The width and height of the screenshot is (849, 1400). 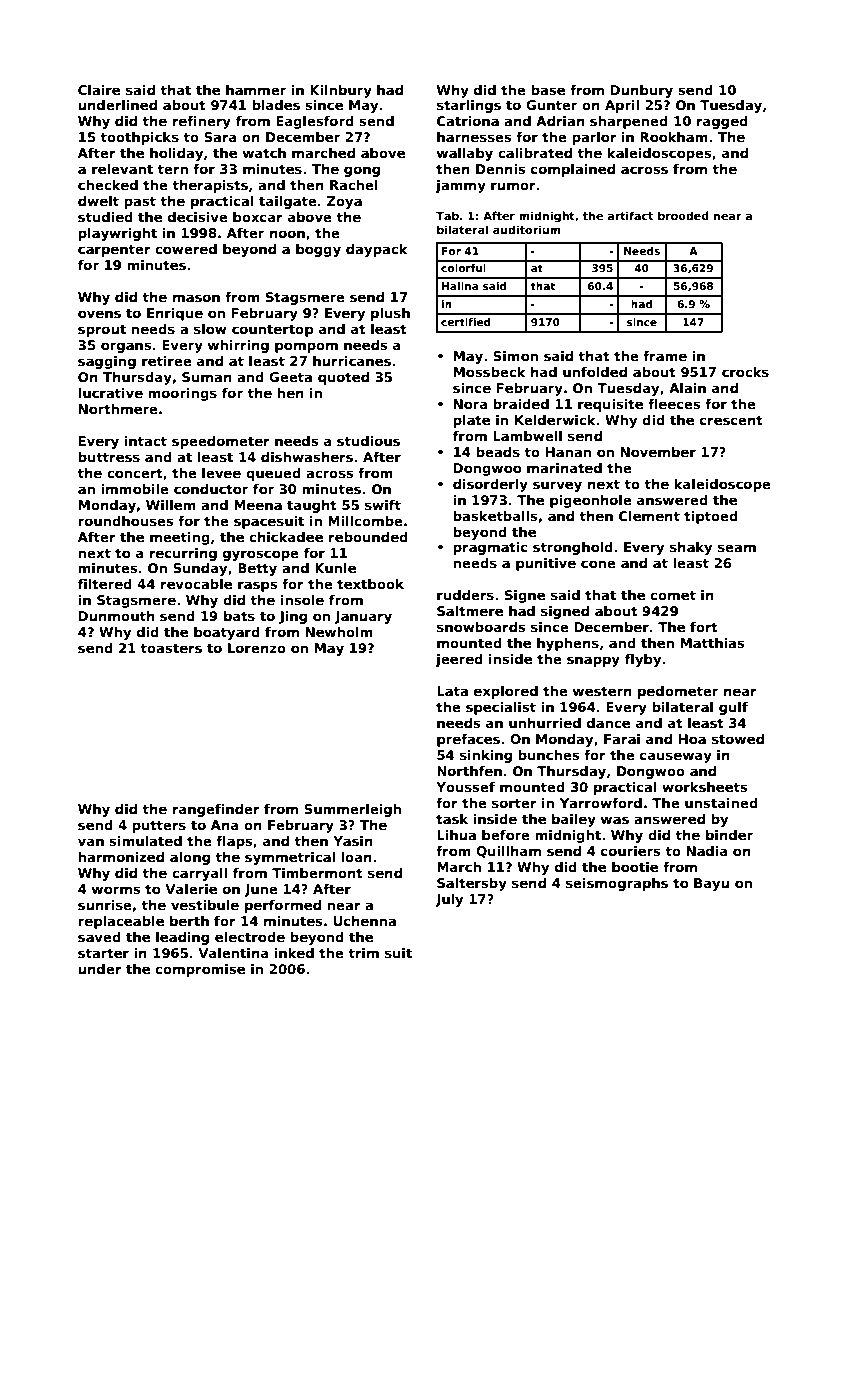 I want to click on trim, so click(x=363, y=953).
